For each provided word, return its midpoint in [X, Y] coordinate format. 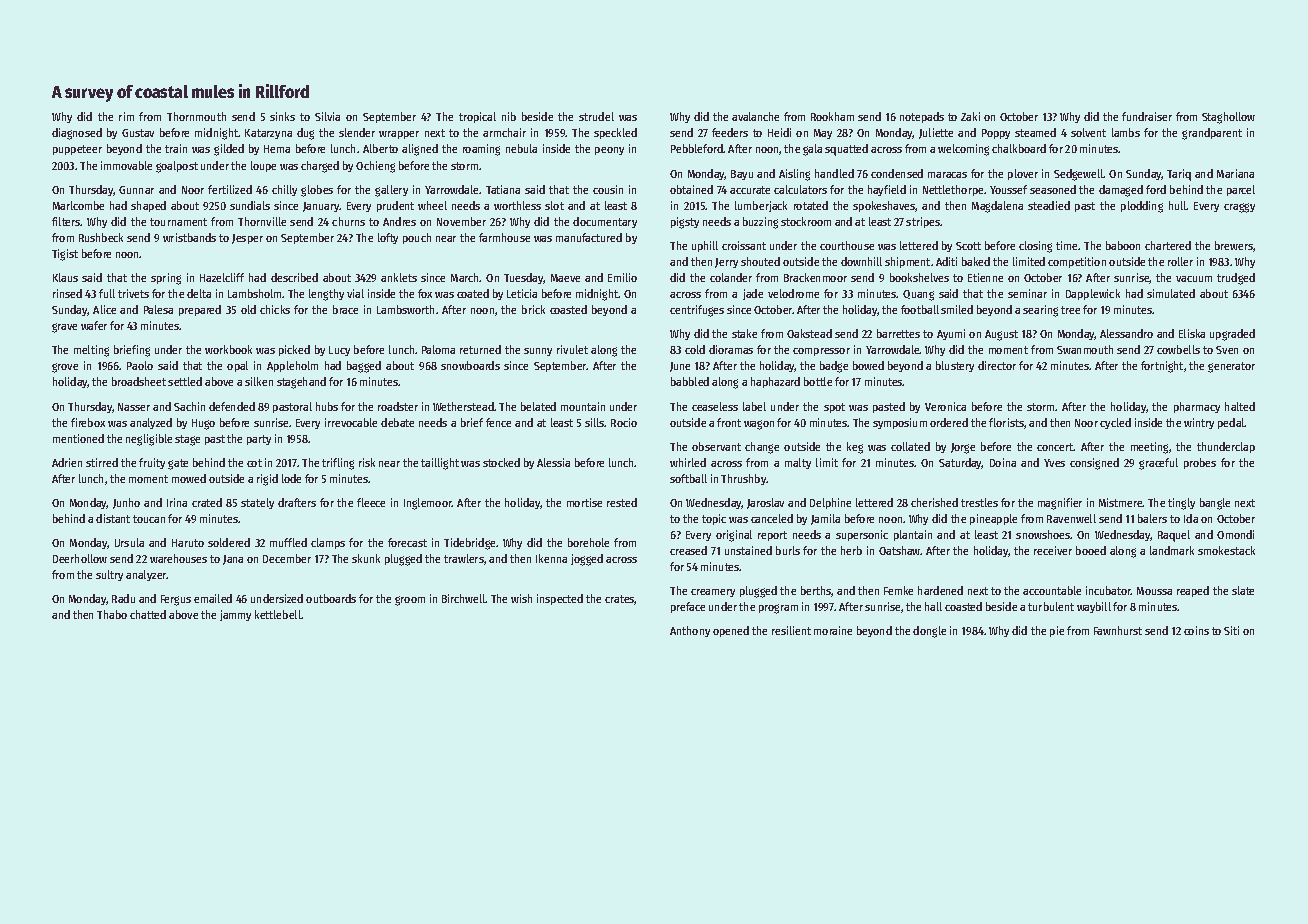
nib [509, 116]
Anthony [690, 631]
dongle [929, 632]
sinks [282, 116]
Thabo [112, 614]
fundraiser [1147, 116]
